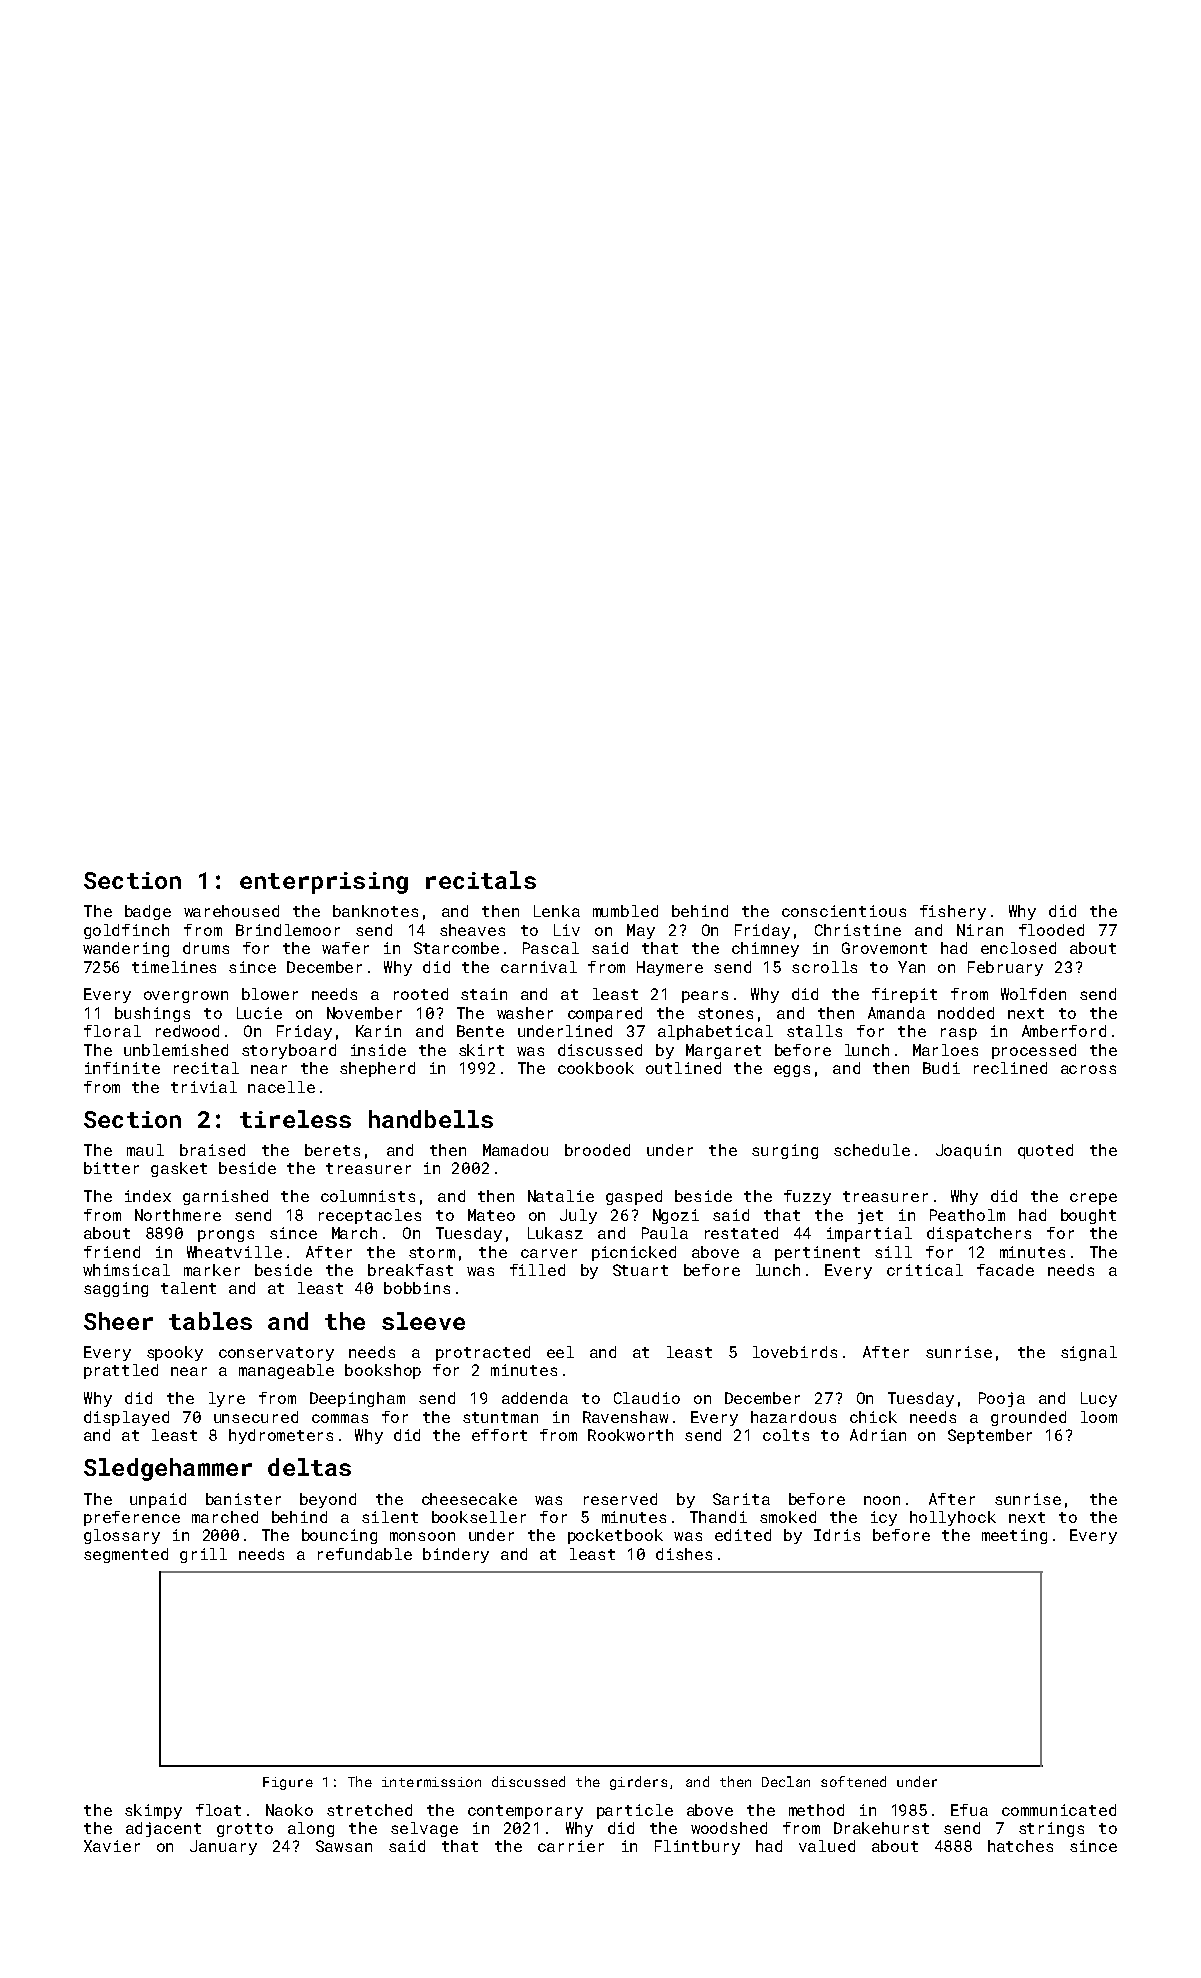 Image resolution: width=1201 pixels, height=1978 pixels. What do you see at coordinates (807, 1197) in the screenshot?
I see `fuzzy` at bounding box center [807, 1197].
